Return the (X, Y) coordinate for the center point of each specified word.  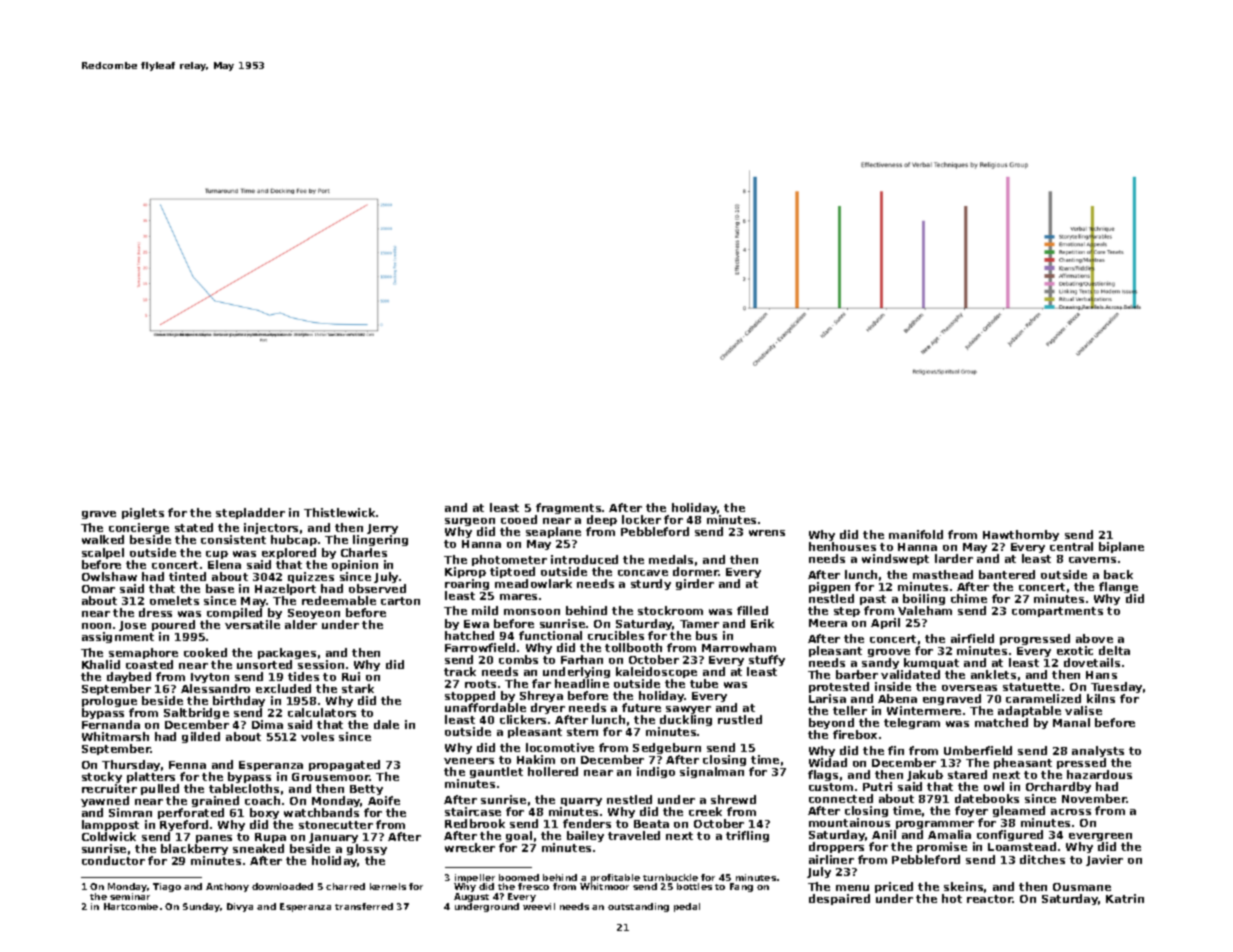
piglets (143, 513)
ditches (1042, 859)
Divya (240, 907)
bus (706, 635)
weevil (539, 906)
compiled (234, 613)
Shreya (541, 696)
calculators (322, 712)
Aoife (384, 801)
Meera (828, 623)
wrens (767, 533)
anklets (993, 674)
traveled (634, 835)
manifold (916, 534)
